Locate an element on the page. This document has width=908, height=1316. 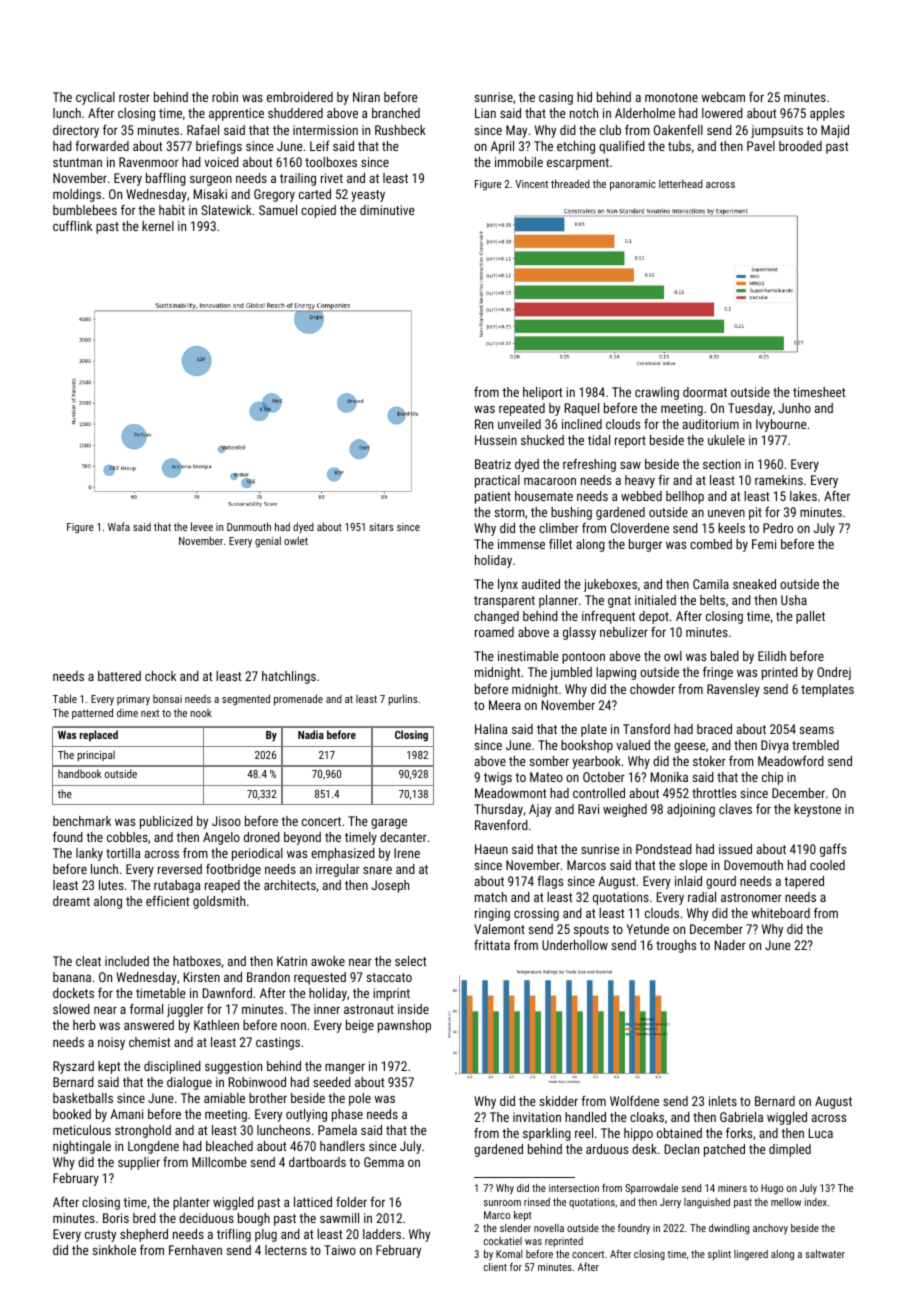
hid is located at coordinates (584, 97).
